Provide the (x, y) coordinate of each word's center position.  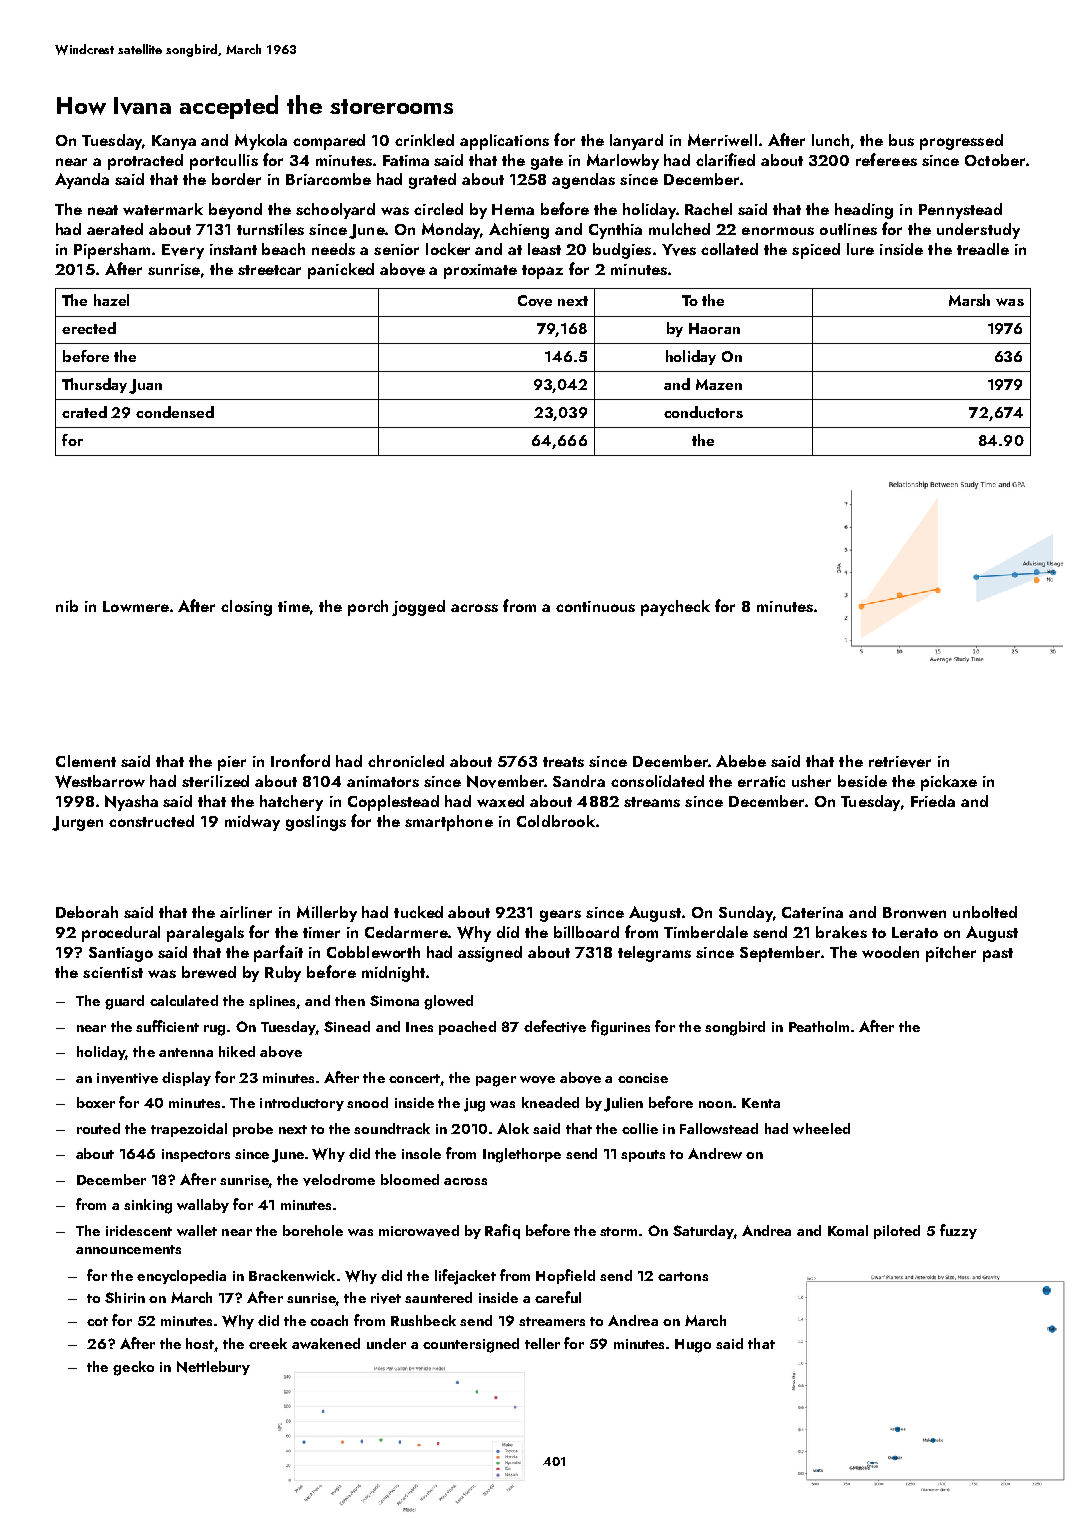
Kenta (761, 1103)
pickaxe (949, 783)
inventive (127, 1078)
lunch (830, 140)
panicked (341, 271)
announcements (128, 1249)
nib (67, 606)
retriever (900, 762)
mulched (679, 229)
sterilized (215, 781)
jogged (418, 608)
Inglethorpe (522, 1155)
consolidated (657, 781)
